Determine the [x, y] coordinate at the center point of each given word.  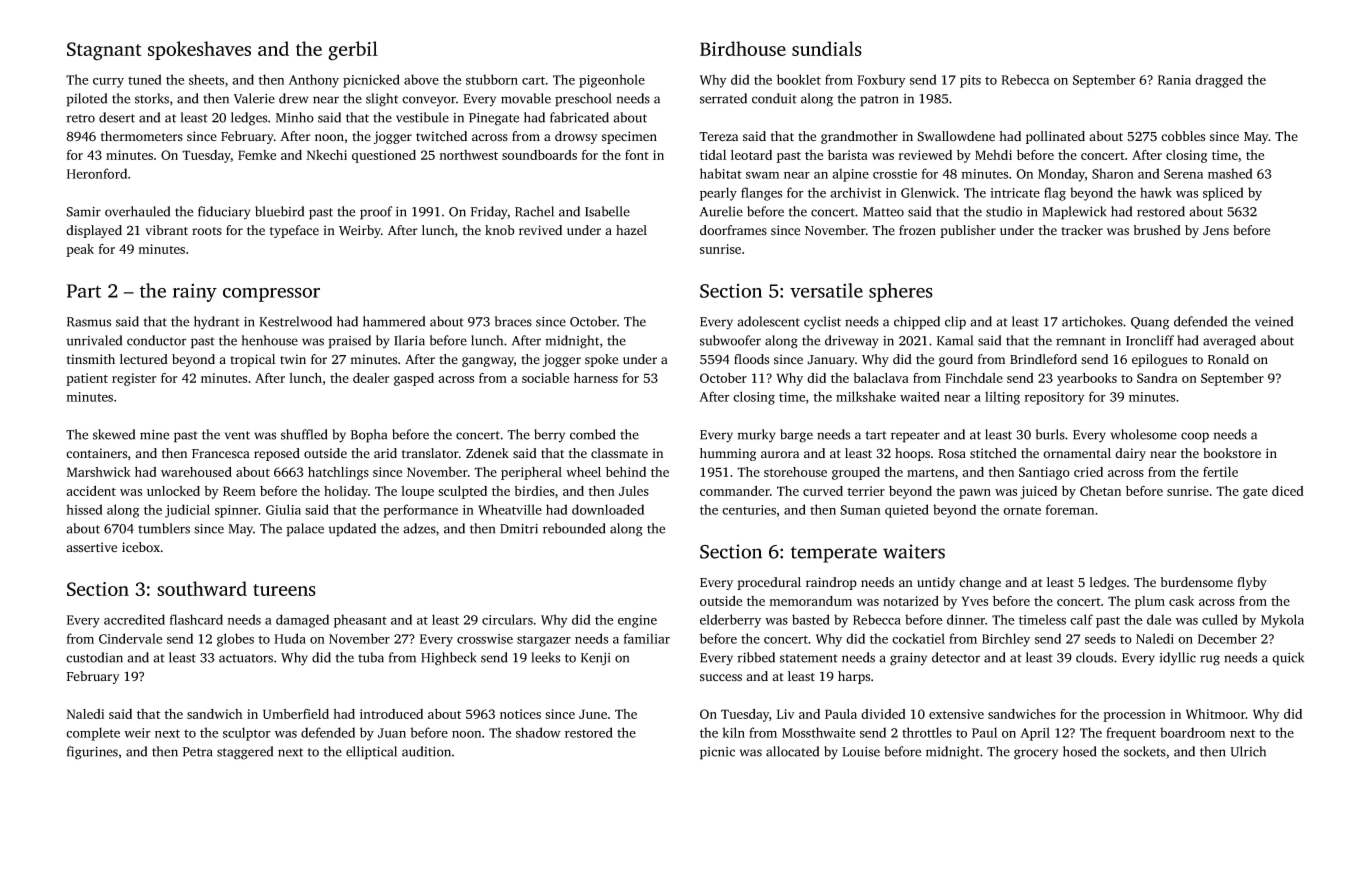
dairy [1130, 454]
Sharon [1113, 173]
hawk [1156, 192]
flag [1055, 194]
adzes [419, 528]
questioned [384, 156]
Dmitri [519, 529]
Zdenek [487, 453]
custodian [94, 657]
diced [1288, 491]
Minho [295, 117]
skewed [114, 434]
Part [84, 291]
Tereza [718, 137]
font [637, 155]
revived [540, 230]
